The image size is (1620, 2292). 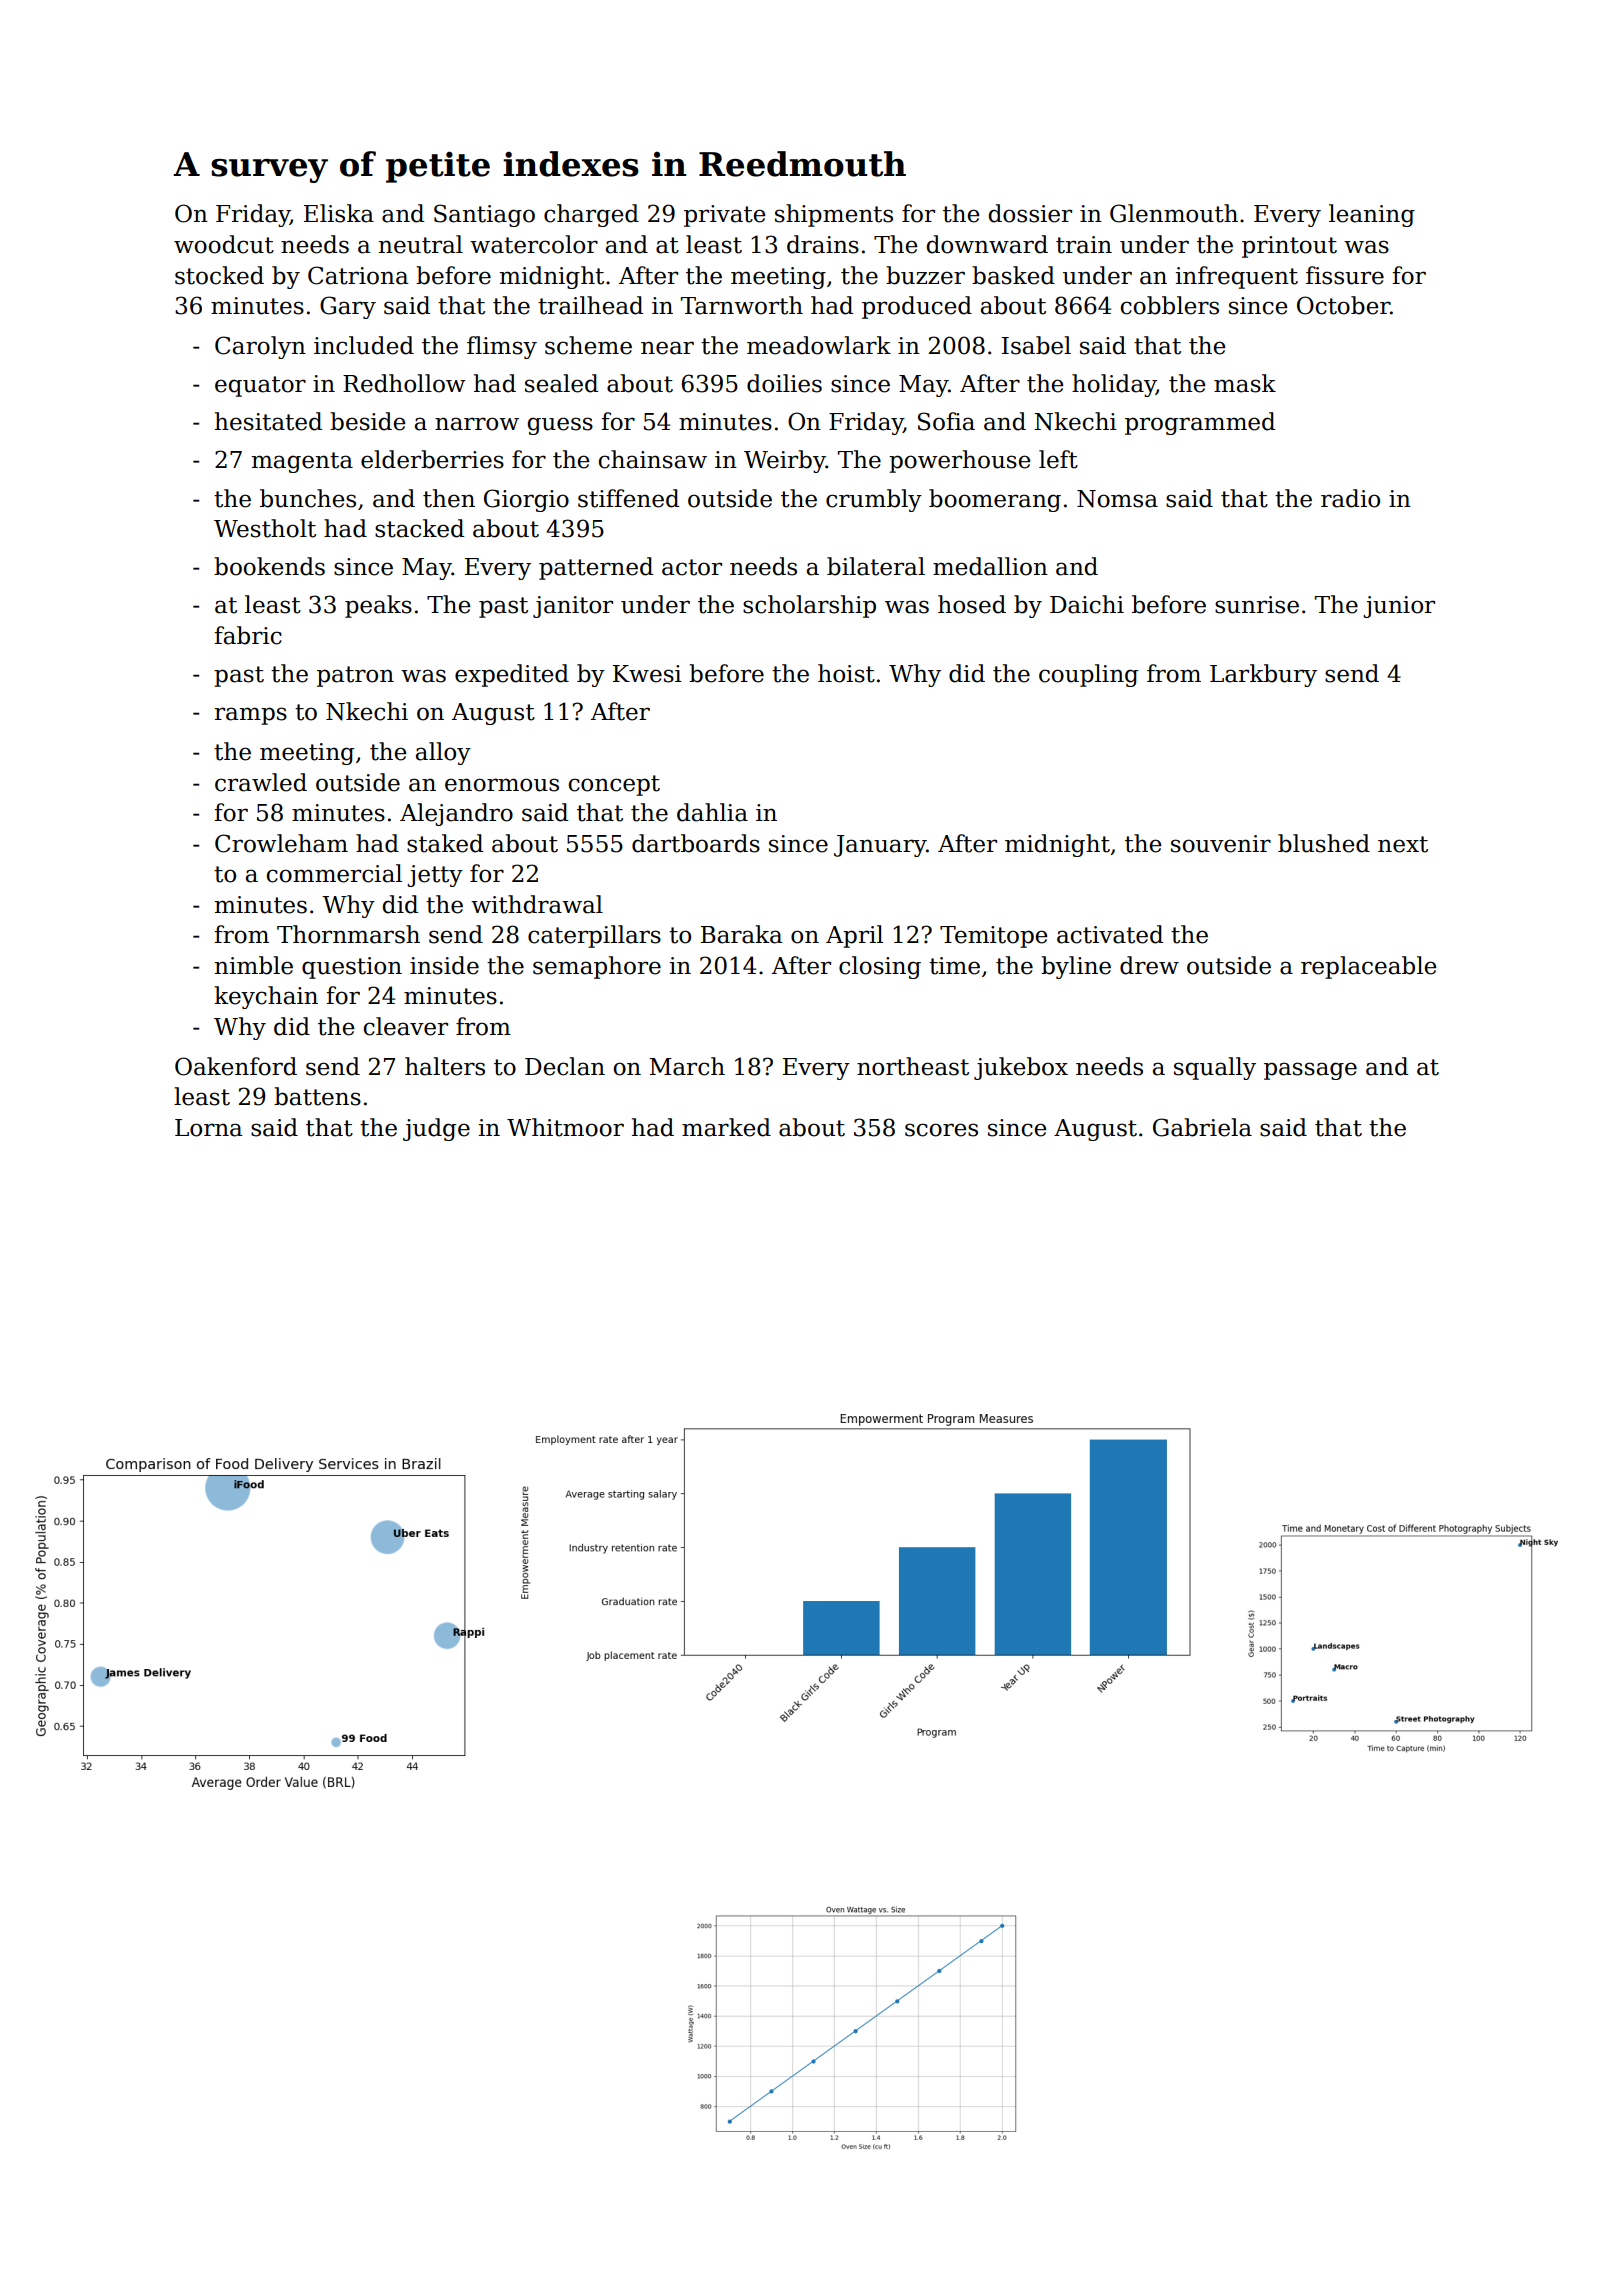 What do you see at coordinates (1263, 675) in the page?
I see `Larkbury` at bounding box center [1263, 675].
